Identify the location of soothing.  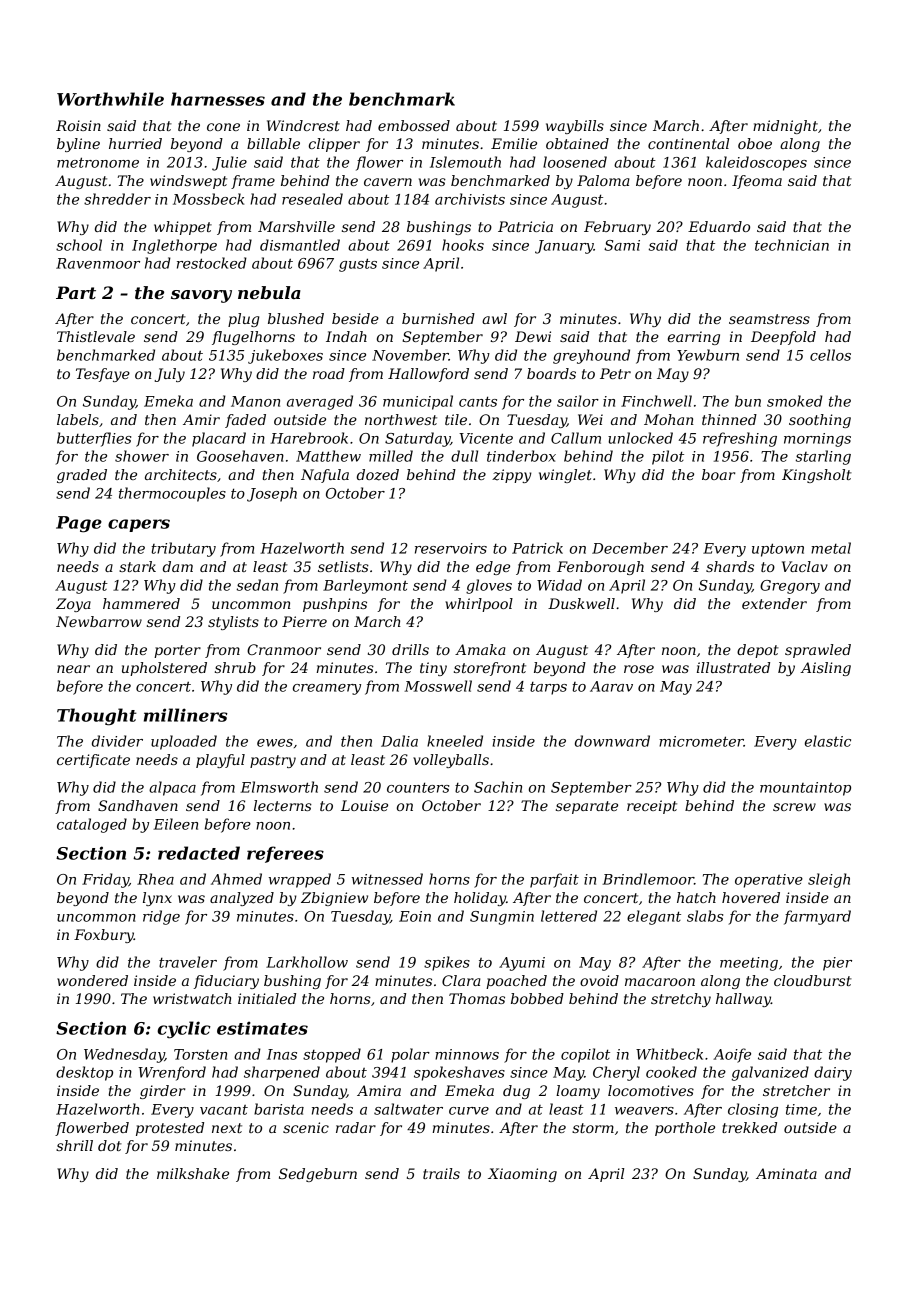
(820, 421).
